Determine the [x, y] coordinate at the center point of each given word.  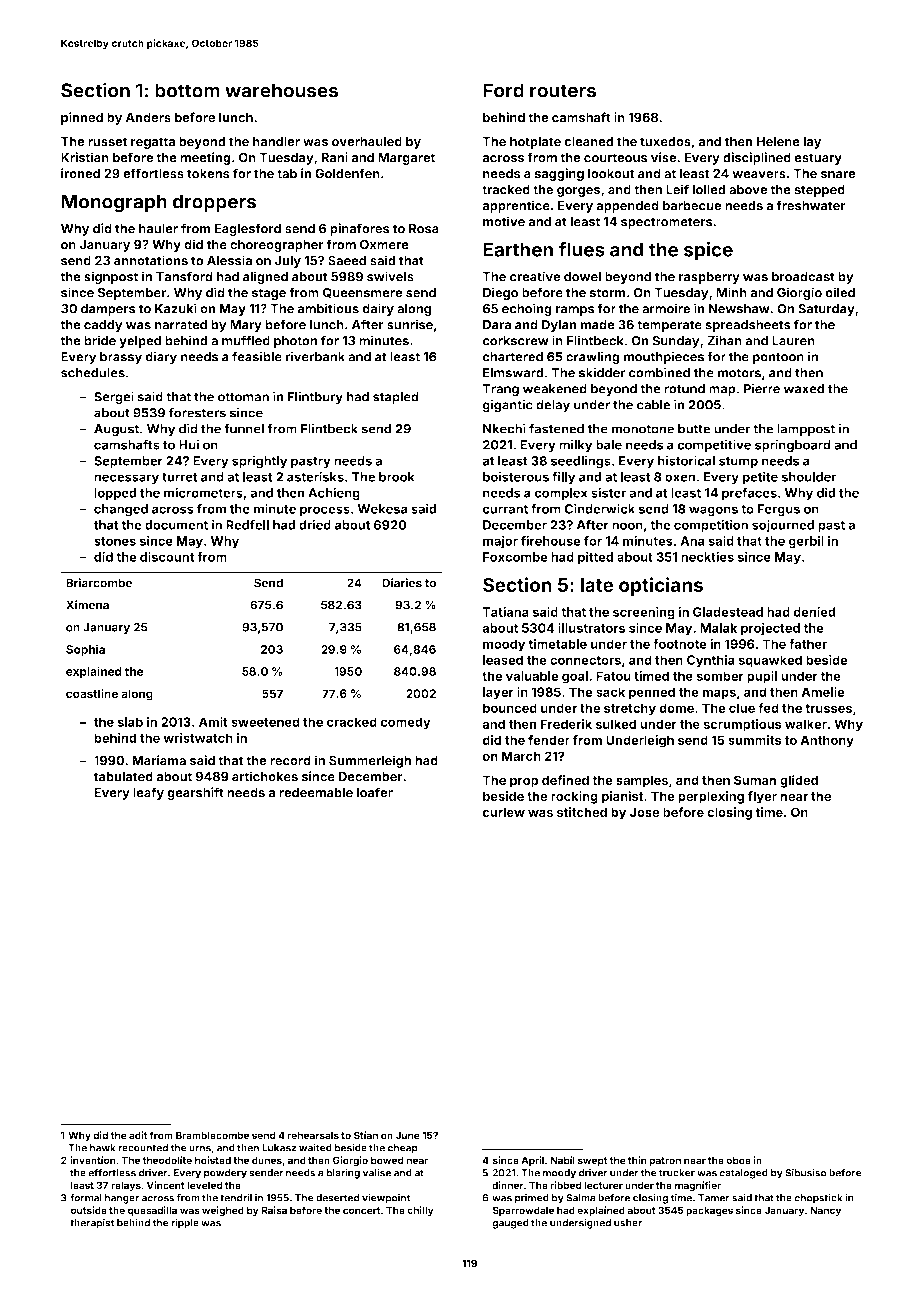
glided [799, 781]
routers [563, 91]
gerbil [806, 542]
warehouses [281, 90]
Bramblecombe [212, 1135]
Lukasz [279, 1148]
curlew [503, 812]
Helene [778, 141]
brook [397, 477]
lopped [115, 494]
